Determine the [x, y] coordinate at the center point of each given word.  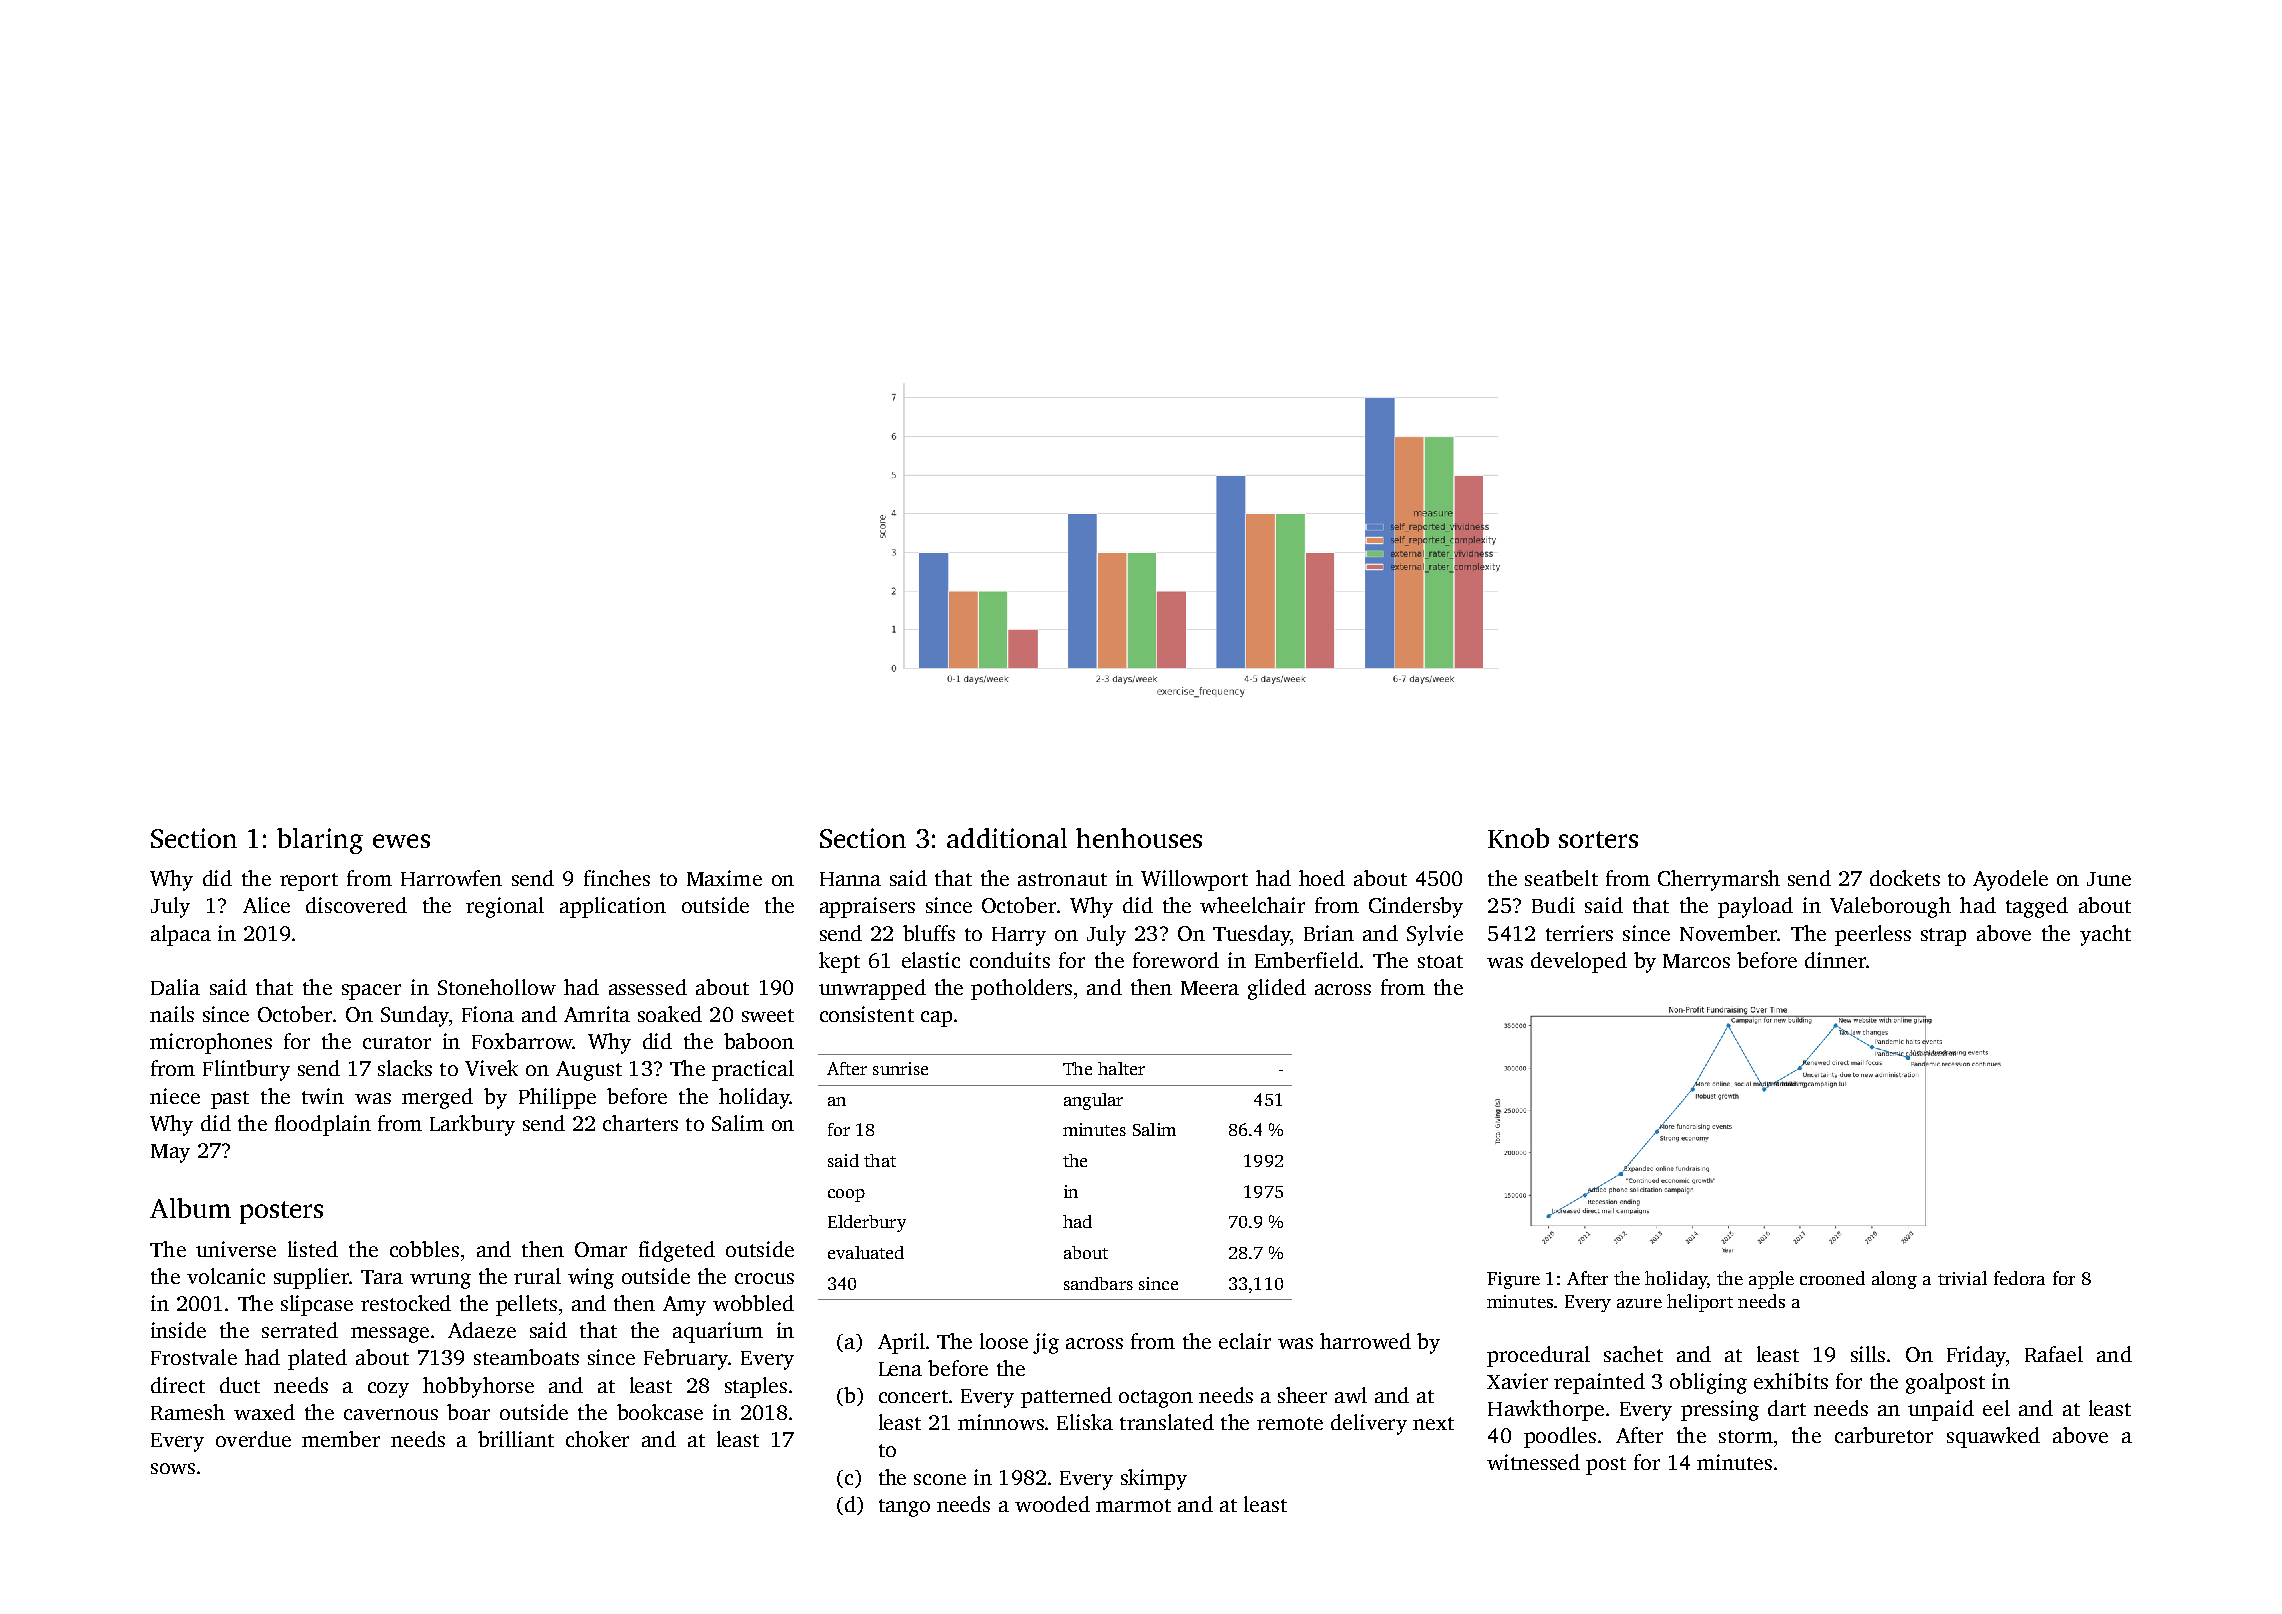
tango [904, 1508]
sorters [1598, 839]
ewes [401, 841]
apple [1771, 1280]
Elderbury [867, 1223]
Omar [601, 1249]
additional [1007, 838]
